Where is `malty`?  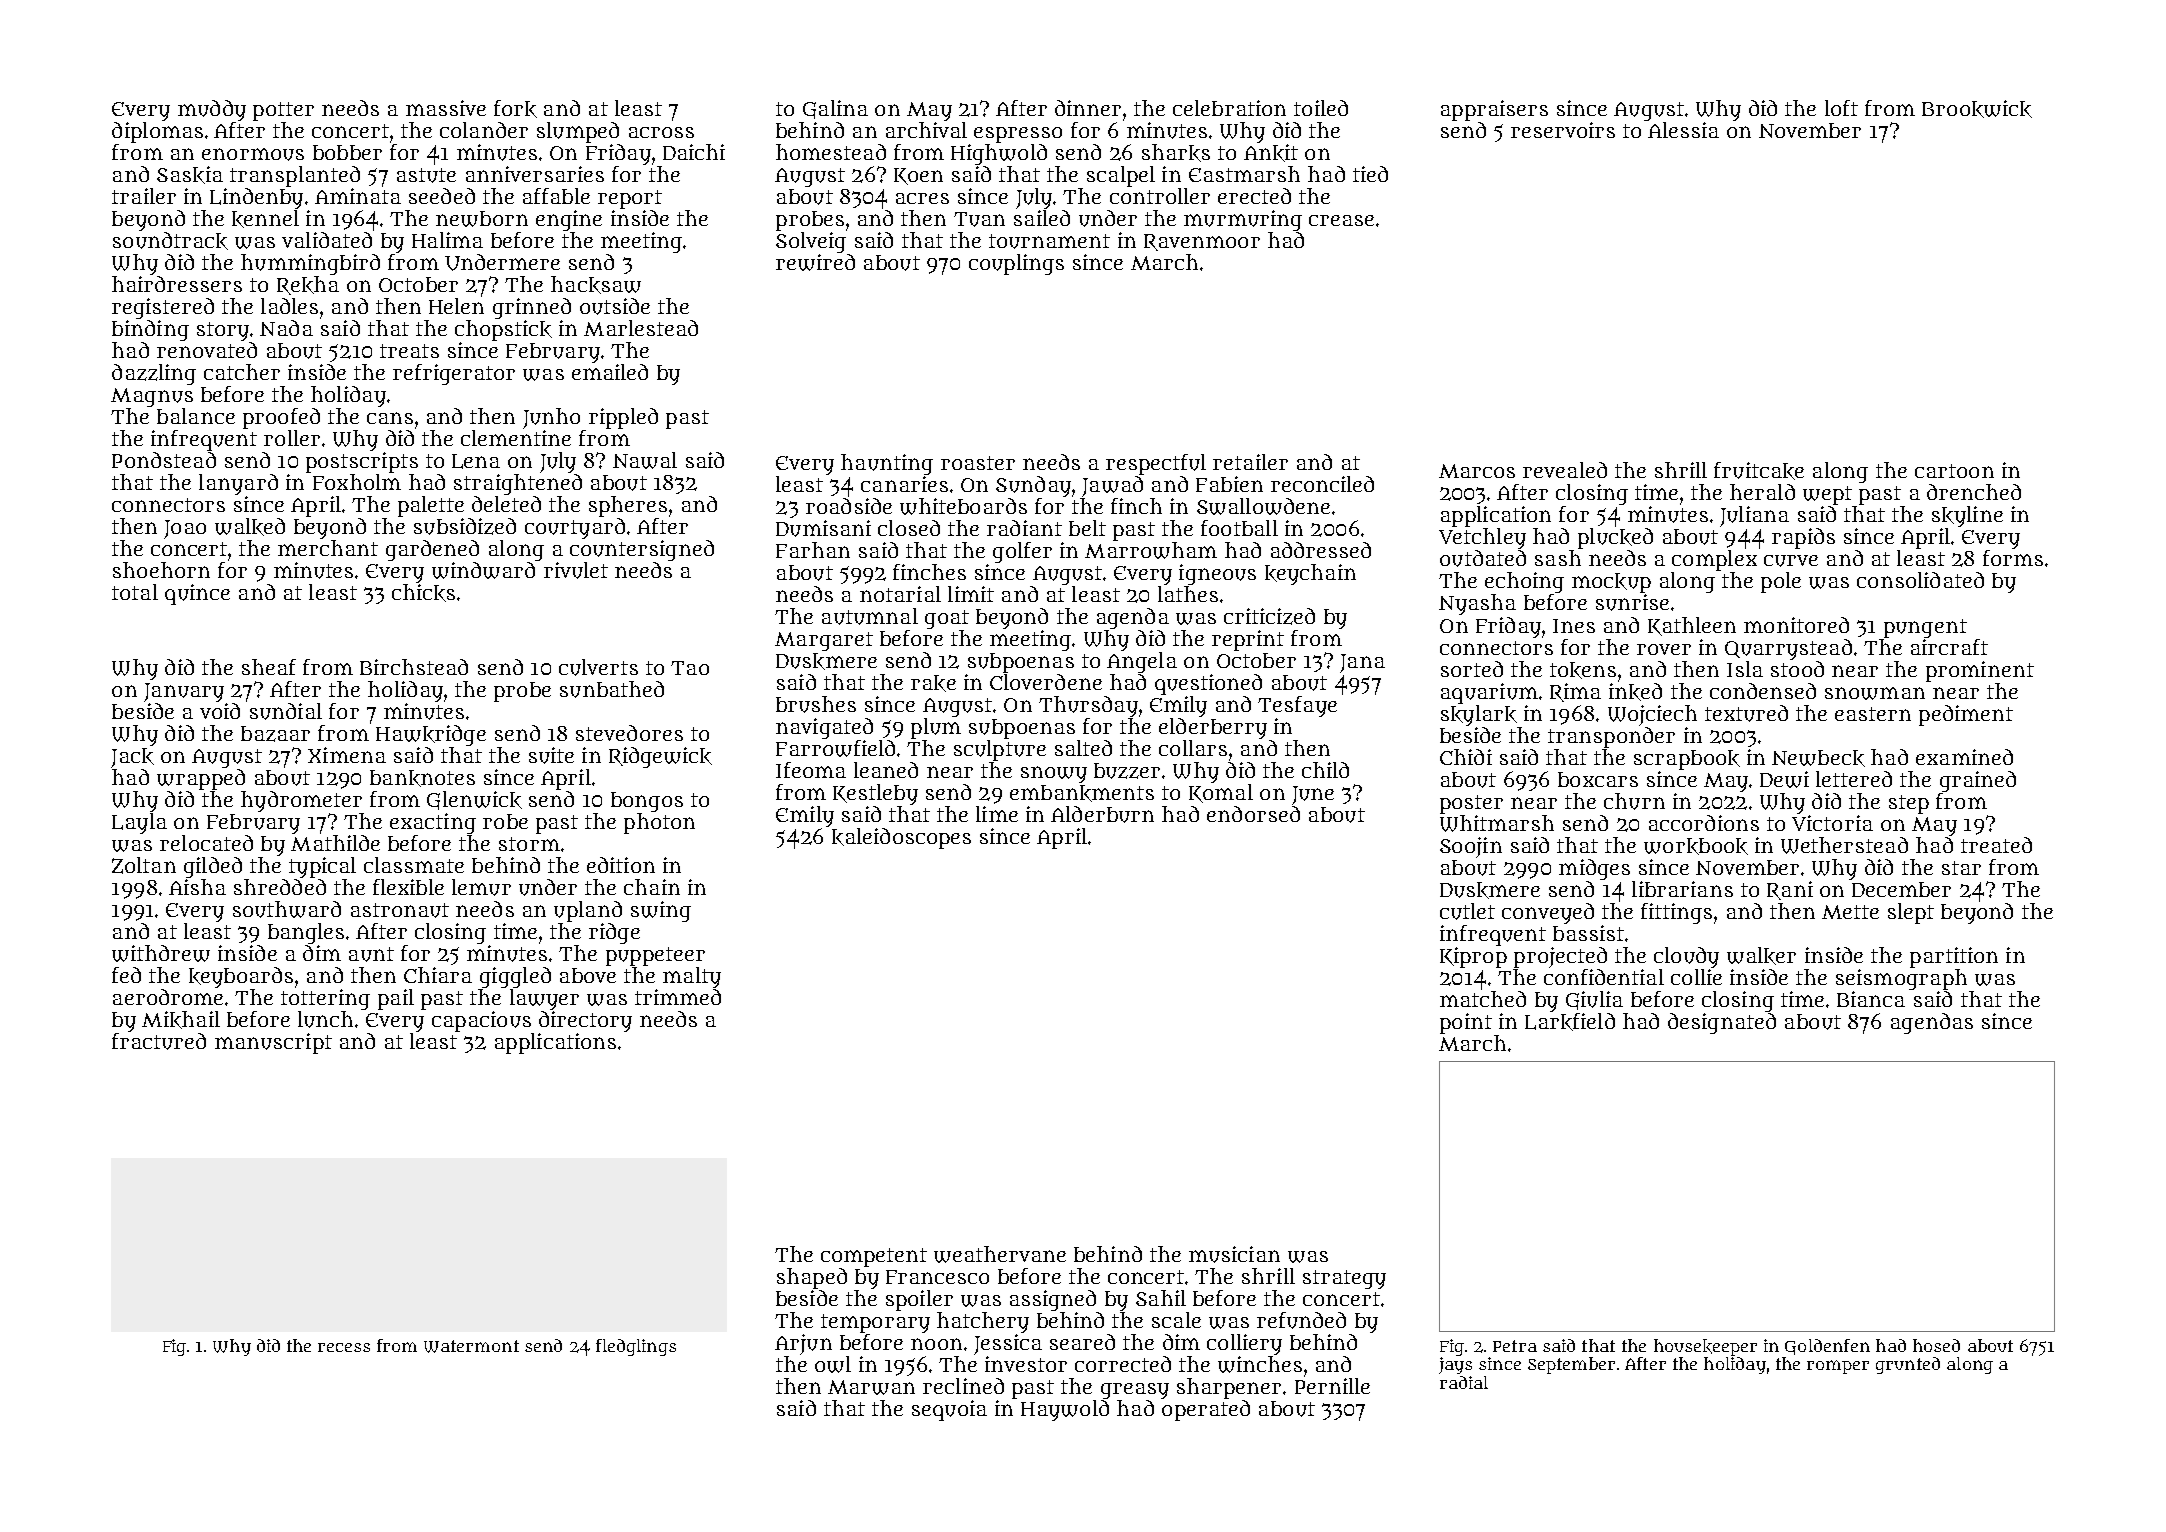
malty is located at coordinates (692, 977).
